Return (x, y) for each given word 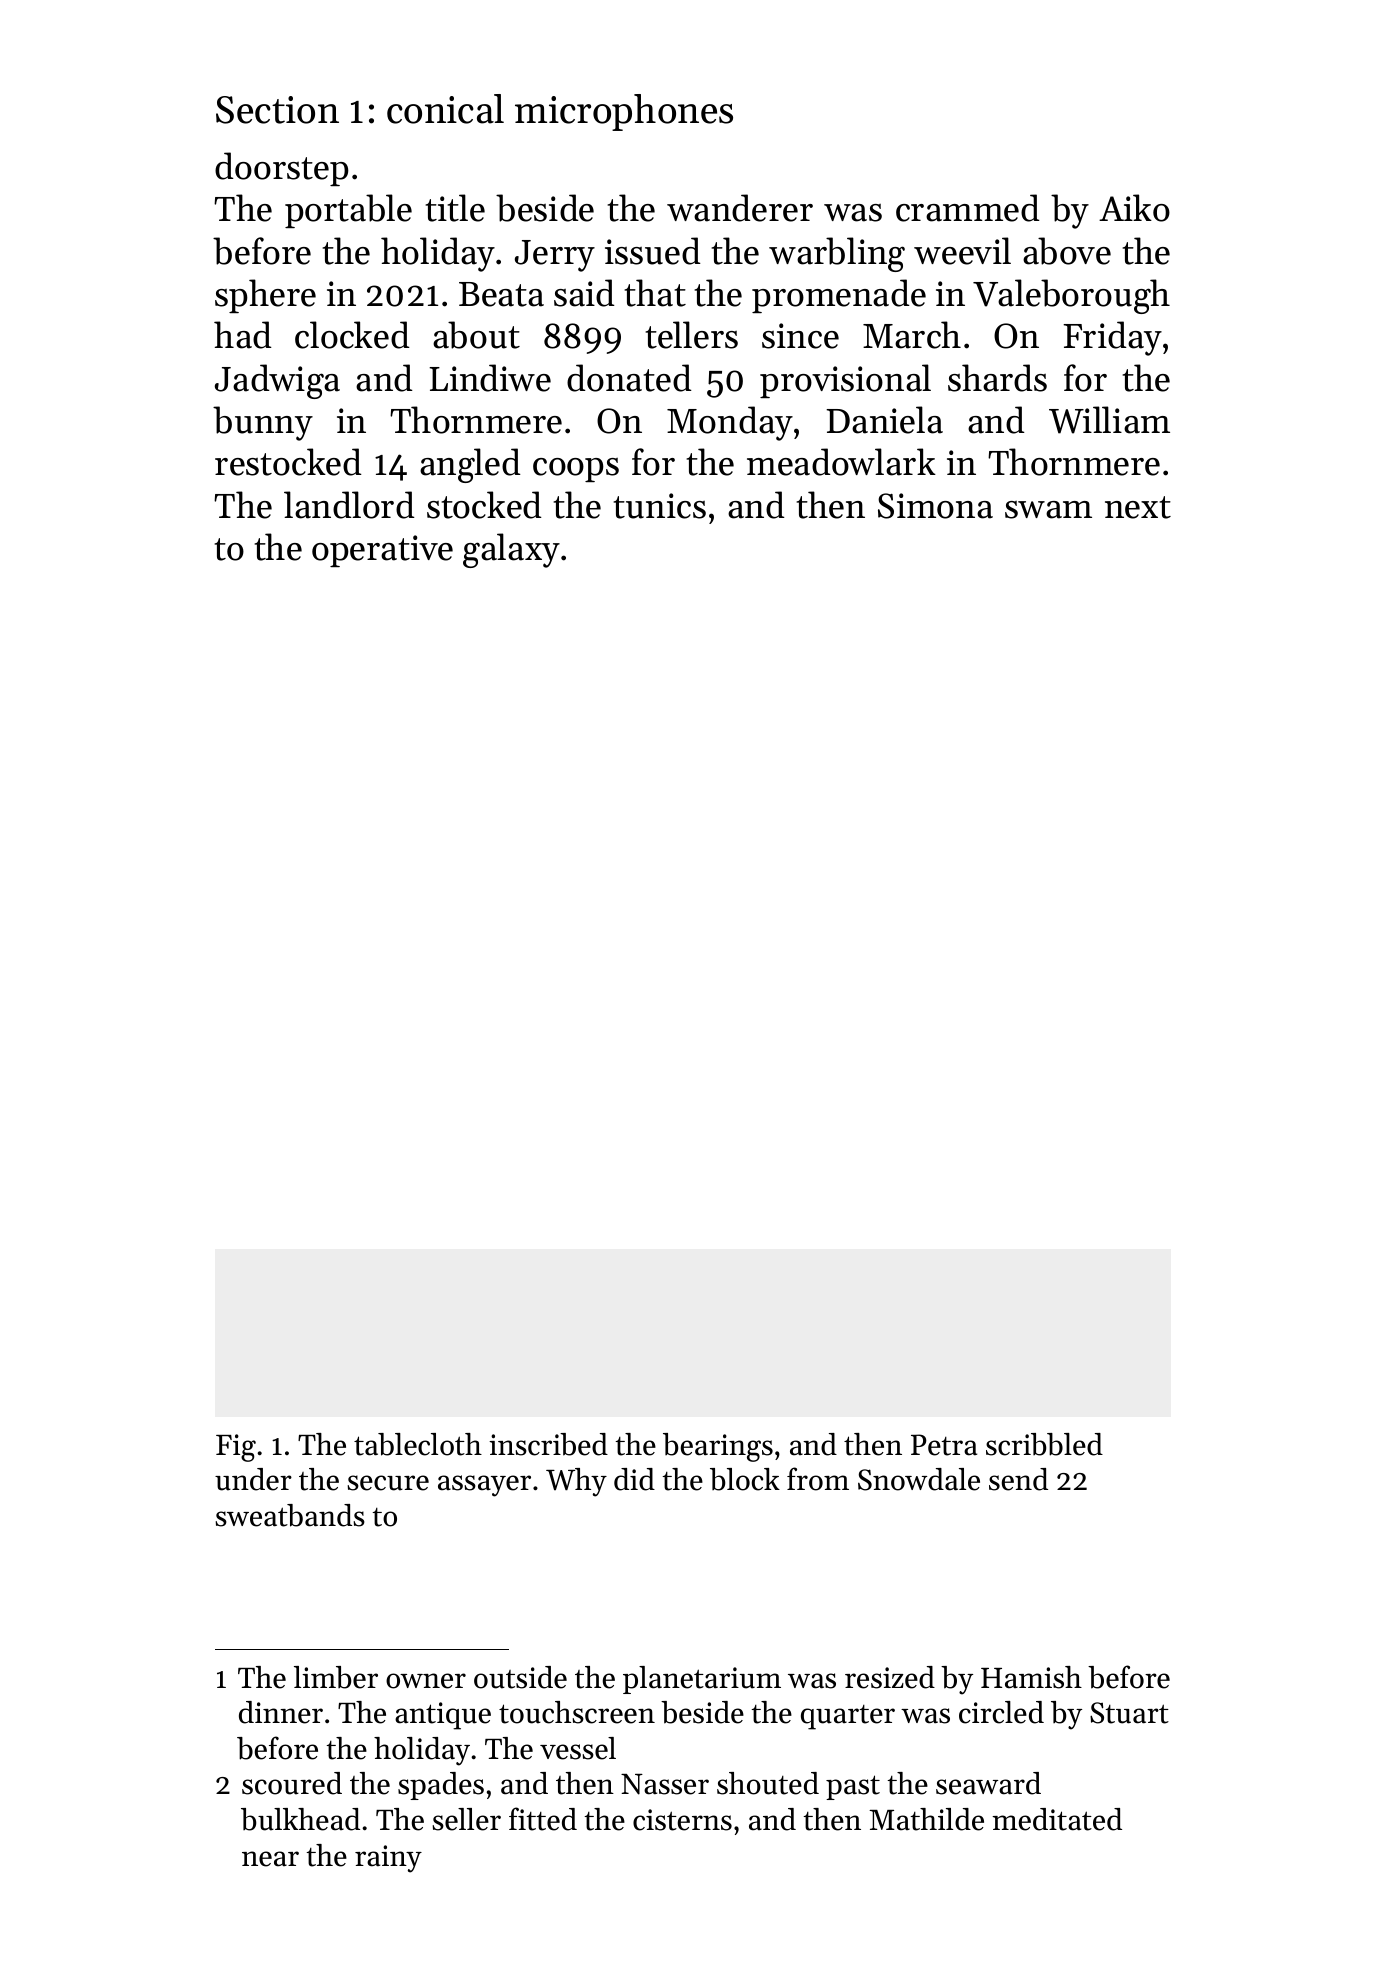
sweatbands (290, 1515)
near (270, 1859)
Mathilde (926, 1819)
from (818, 1479)
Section (277, 110)
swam (1048, 510)
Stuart (1129, 1713)
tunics (660, 506)
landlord (349, 505)
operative (382, 551)
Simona (935, 506)
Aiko (1134, 208)
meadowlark (841, 462)
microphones (624, 112)
